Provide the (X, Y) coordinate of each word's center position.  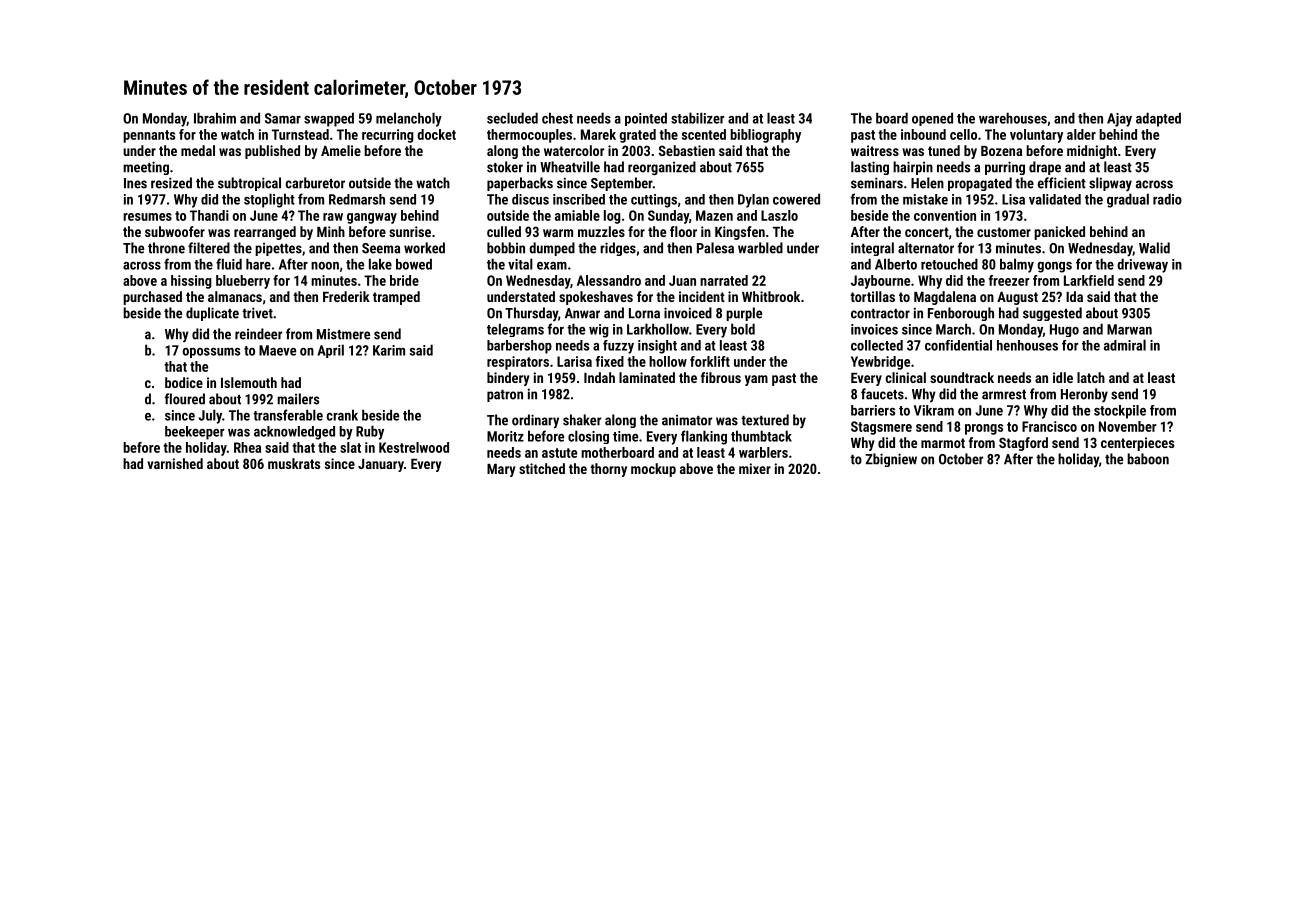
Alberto (896, 264)
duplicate (212, 314)
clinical (906, 377)
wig (599, 331)
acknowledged (294, 433)
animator (687, 420)
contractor (880, 314)
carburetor (315, 183)
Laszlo (779, 215)
